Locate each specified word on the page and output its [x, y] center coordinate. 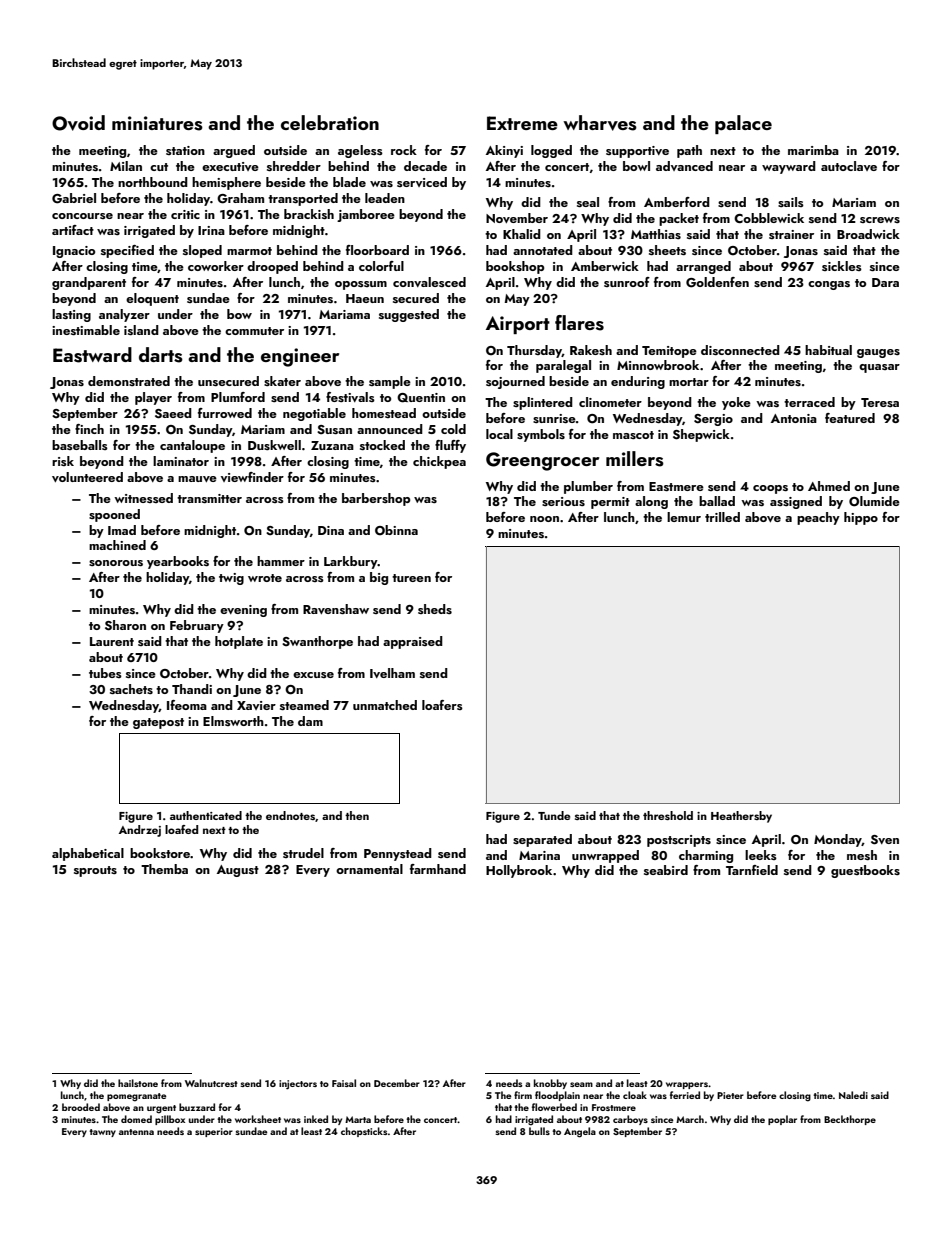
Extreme [522, 123]
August [238, 871]
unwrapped [605, 856]
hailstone [138, 1083]
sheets [667, 250]
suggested [409, 315]
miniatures [157, 123]
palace [743, 124]
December [397, 1083]
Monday [838, 840]
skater [282, 381]
